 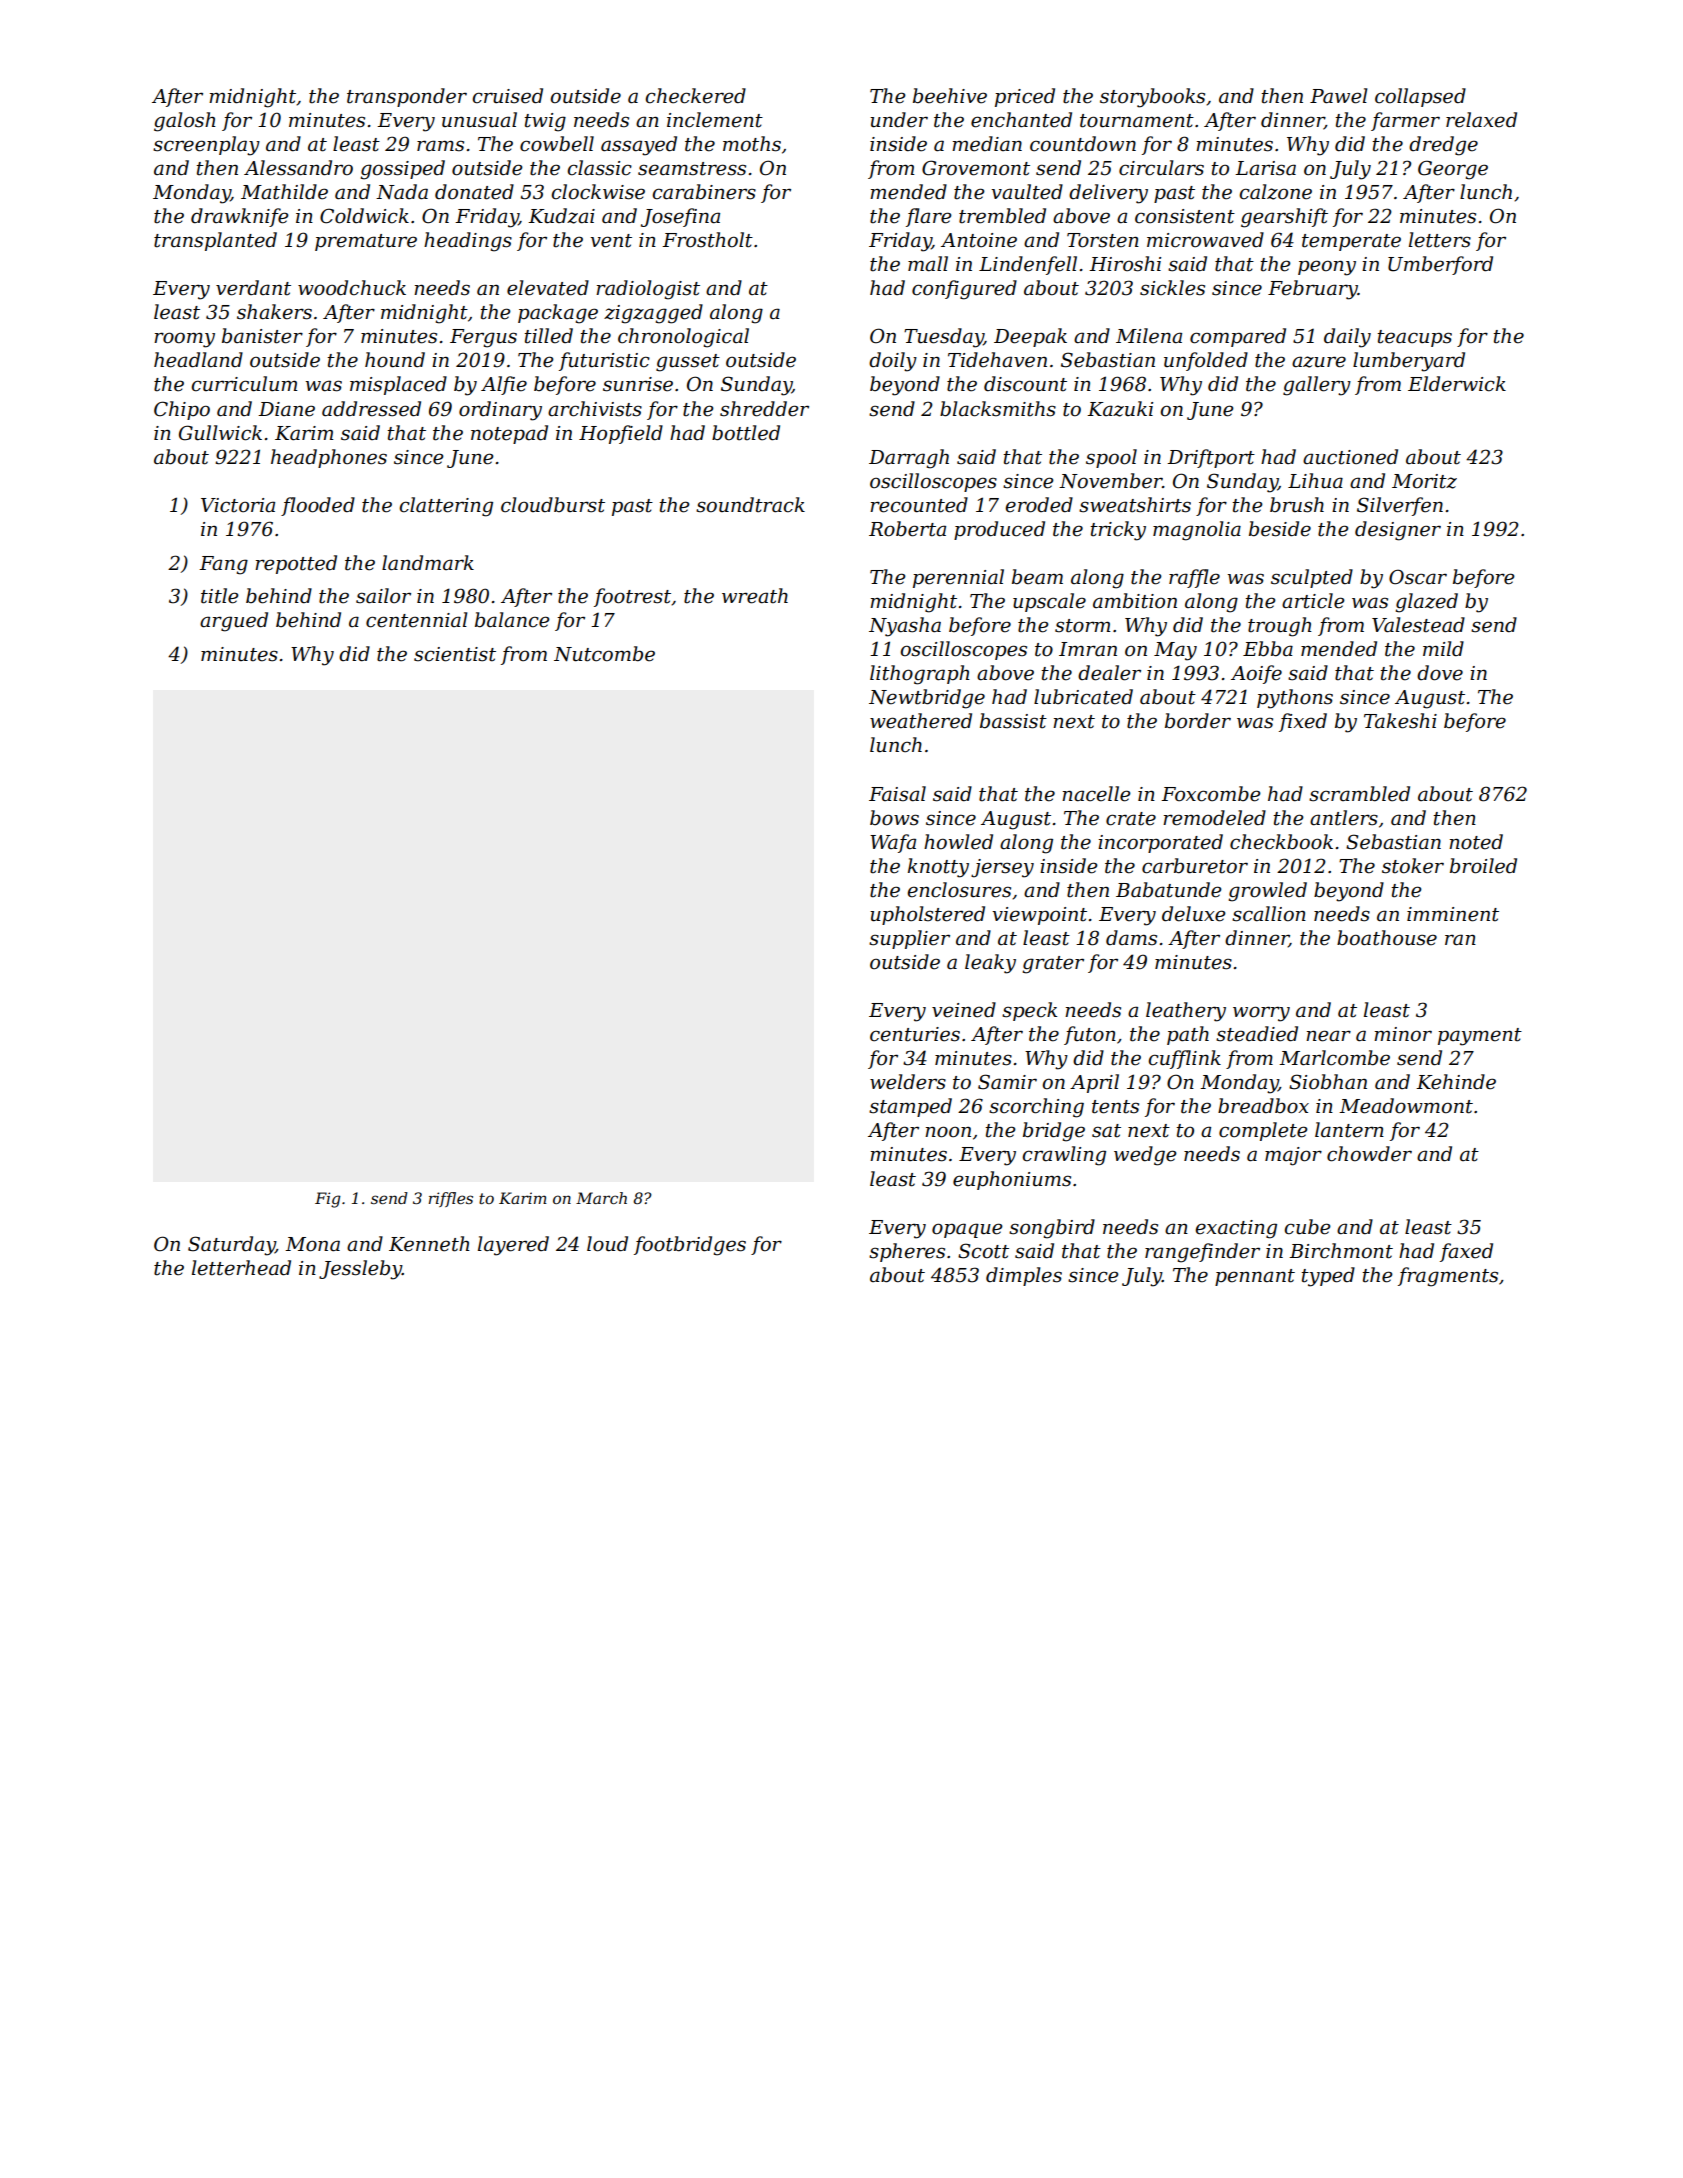 I want to click on Scott, so click(x=983, y=1251).
